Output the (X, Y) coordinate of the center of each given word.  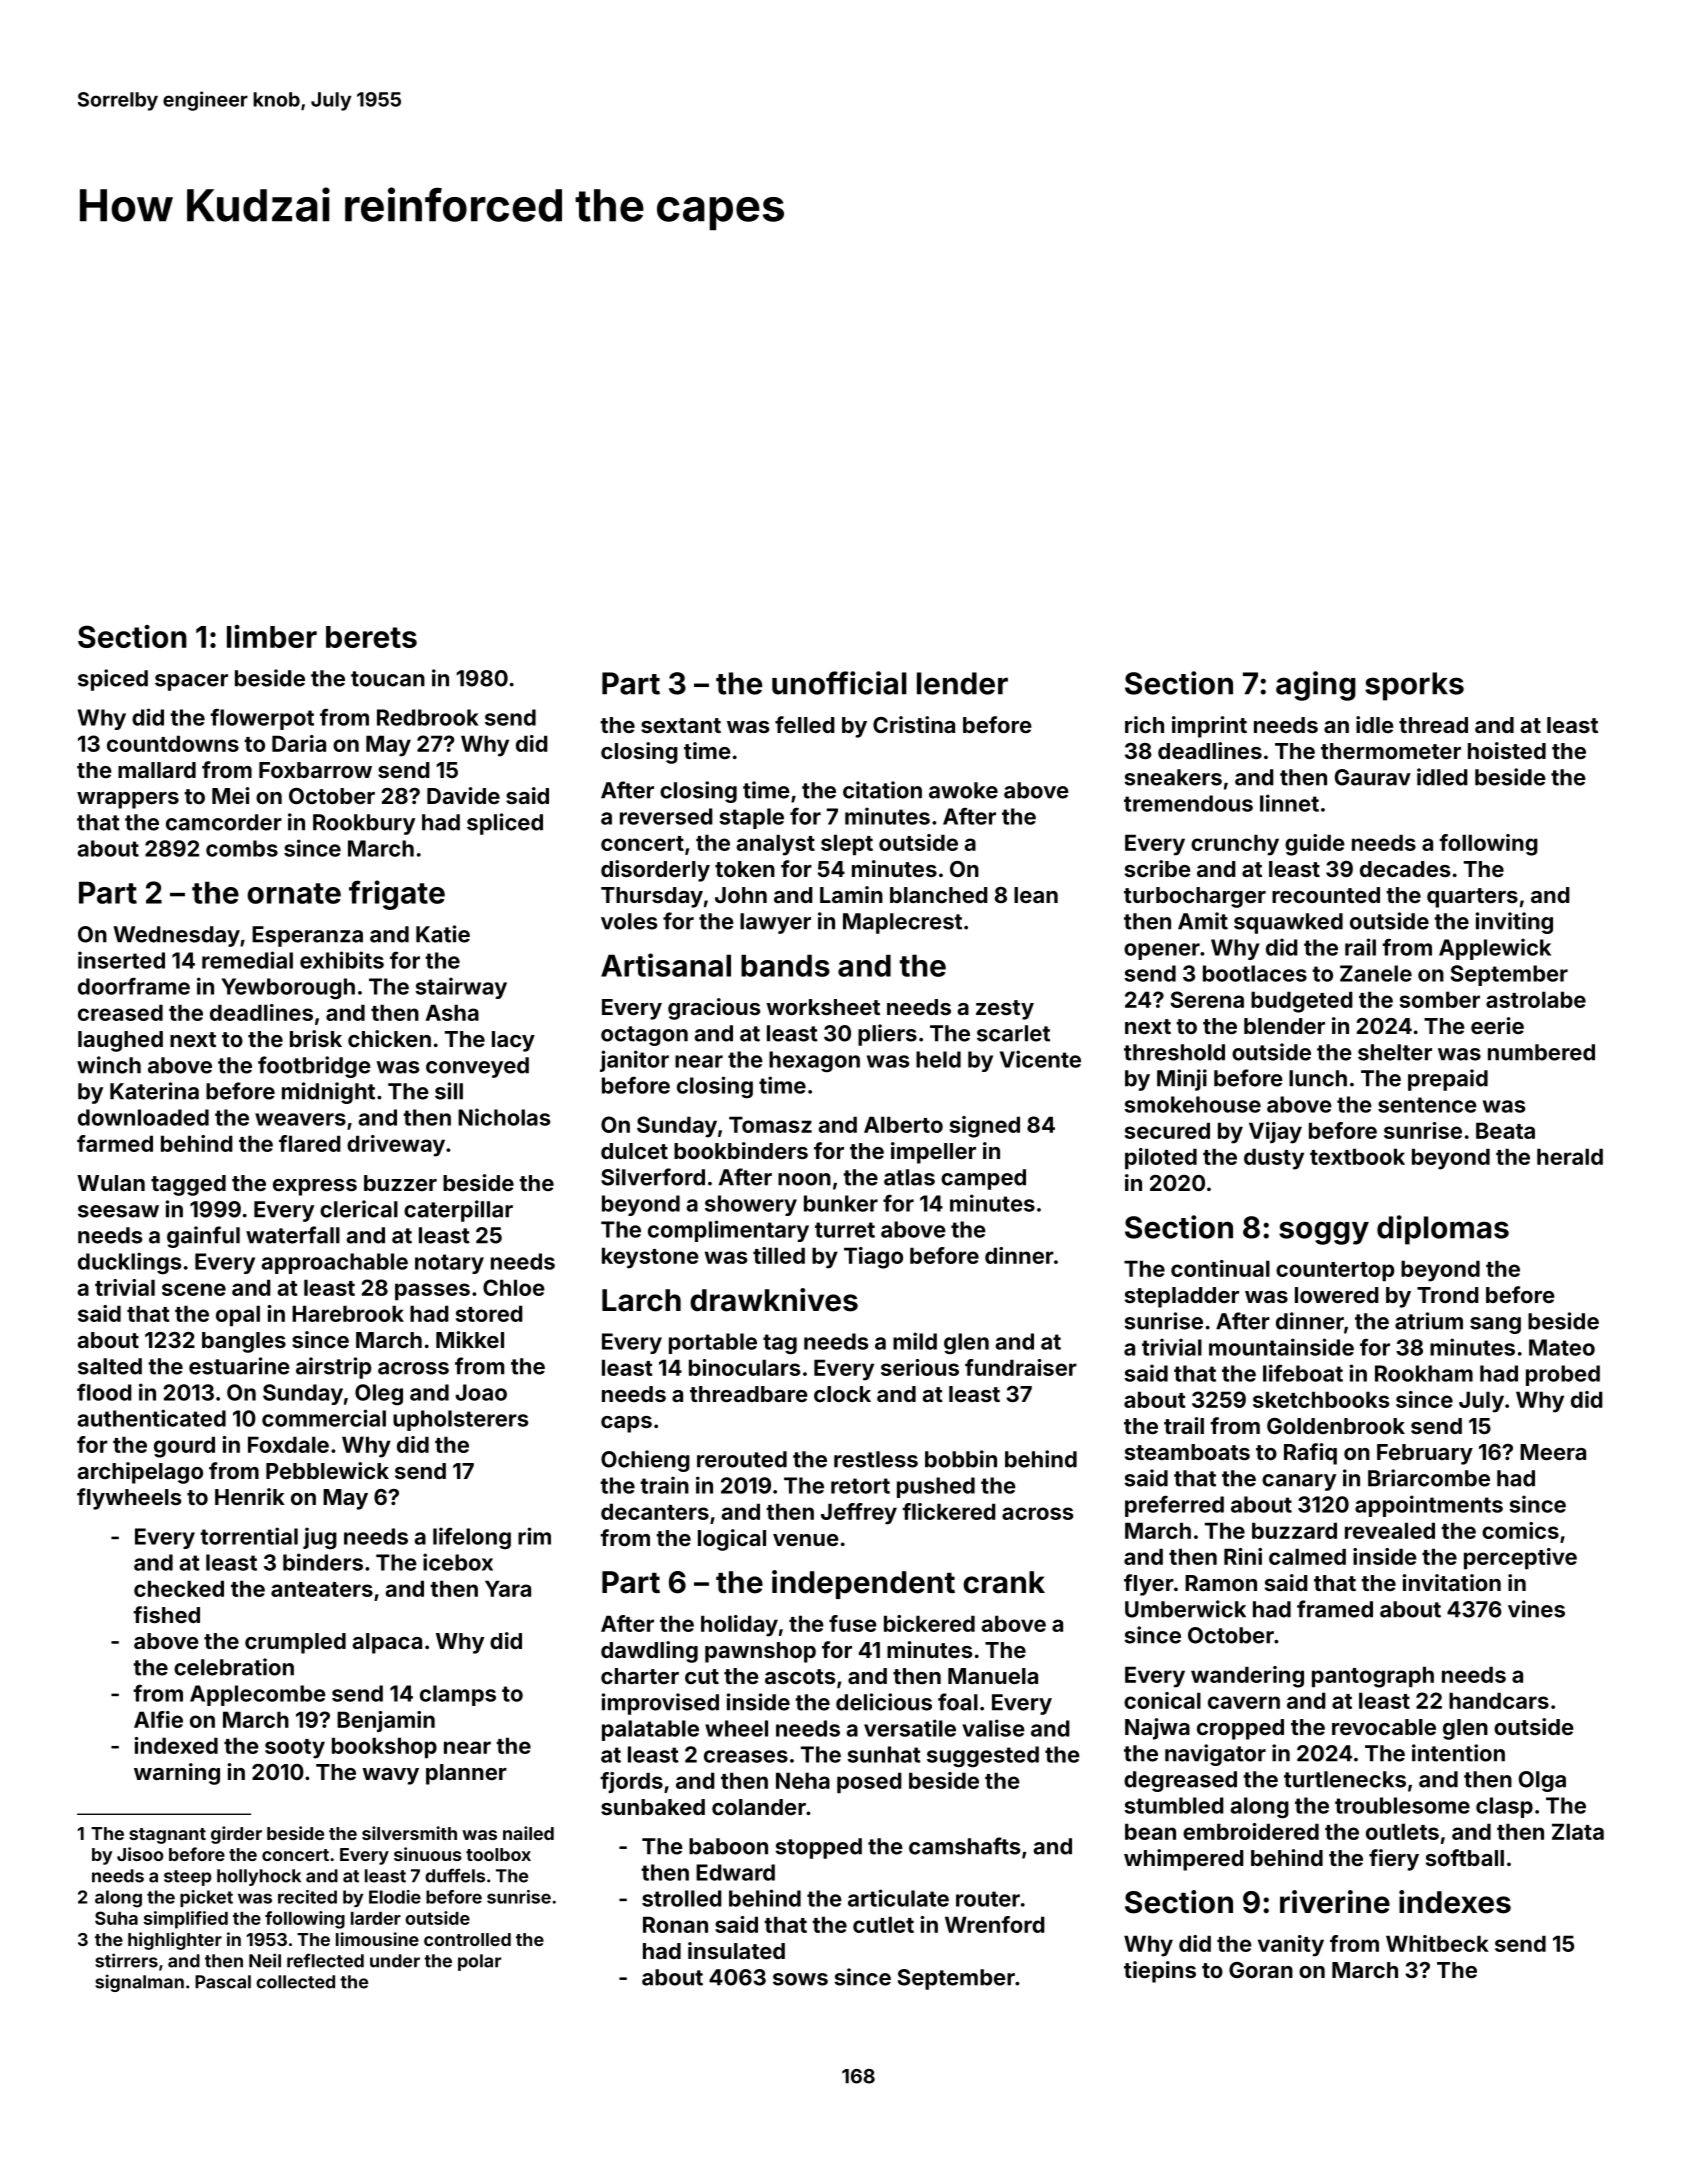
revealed (1390, 1530)
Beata (1505, 1130)
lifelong (472, 1538)
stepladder (1182, 1297)
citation (882, 790)
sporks (1414, 686)
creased (120, 1012)
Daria (299, 743)
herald (1570, 1156)
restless (876, 1459)
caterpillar (458, 1211)
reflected (325, 1960)
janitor (634, 1061)
